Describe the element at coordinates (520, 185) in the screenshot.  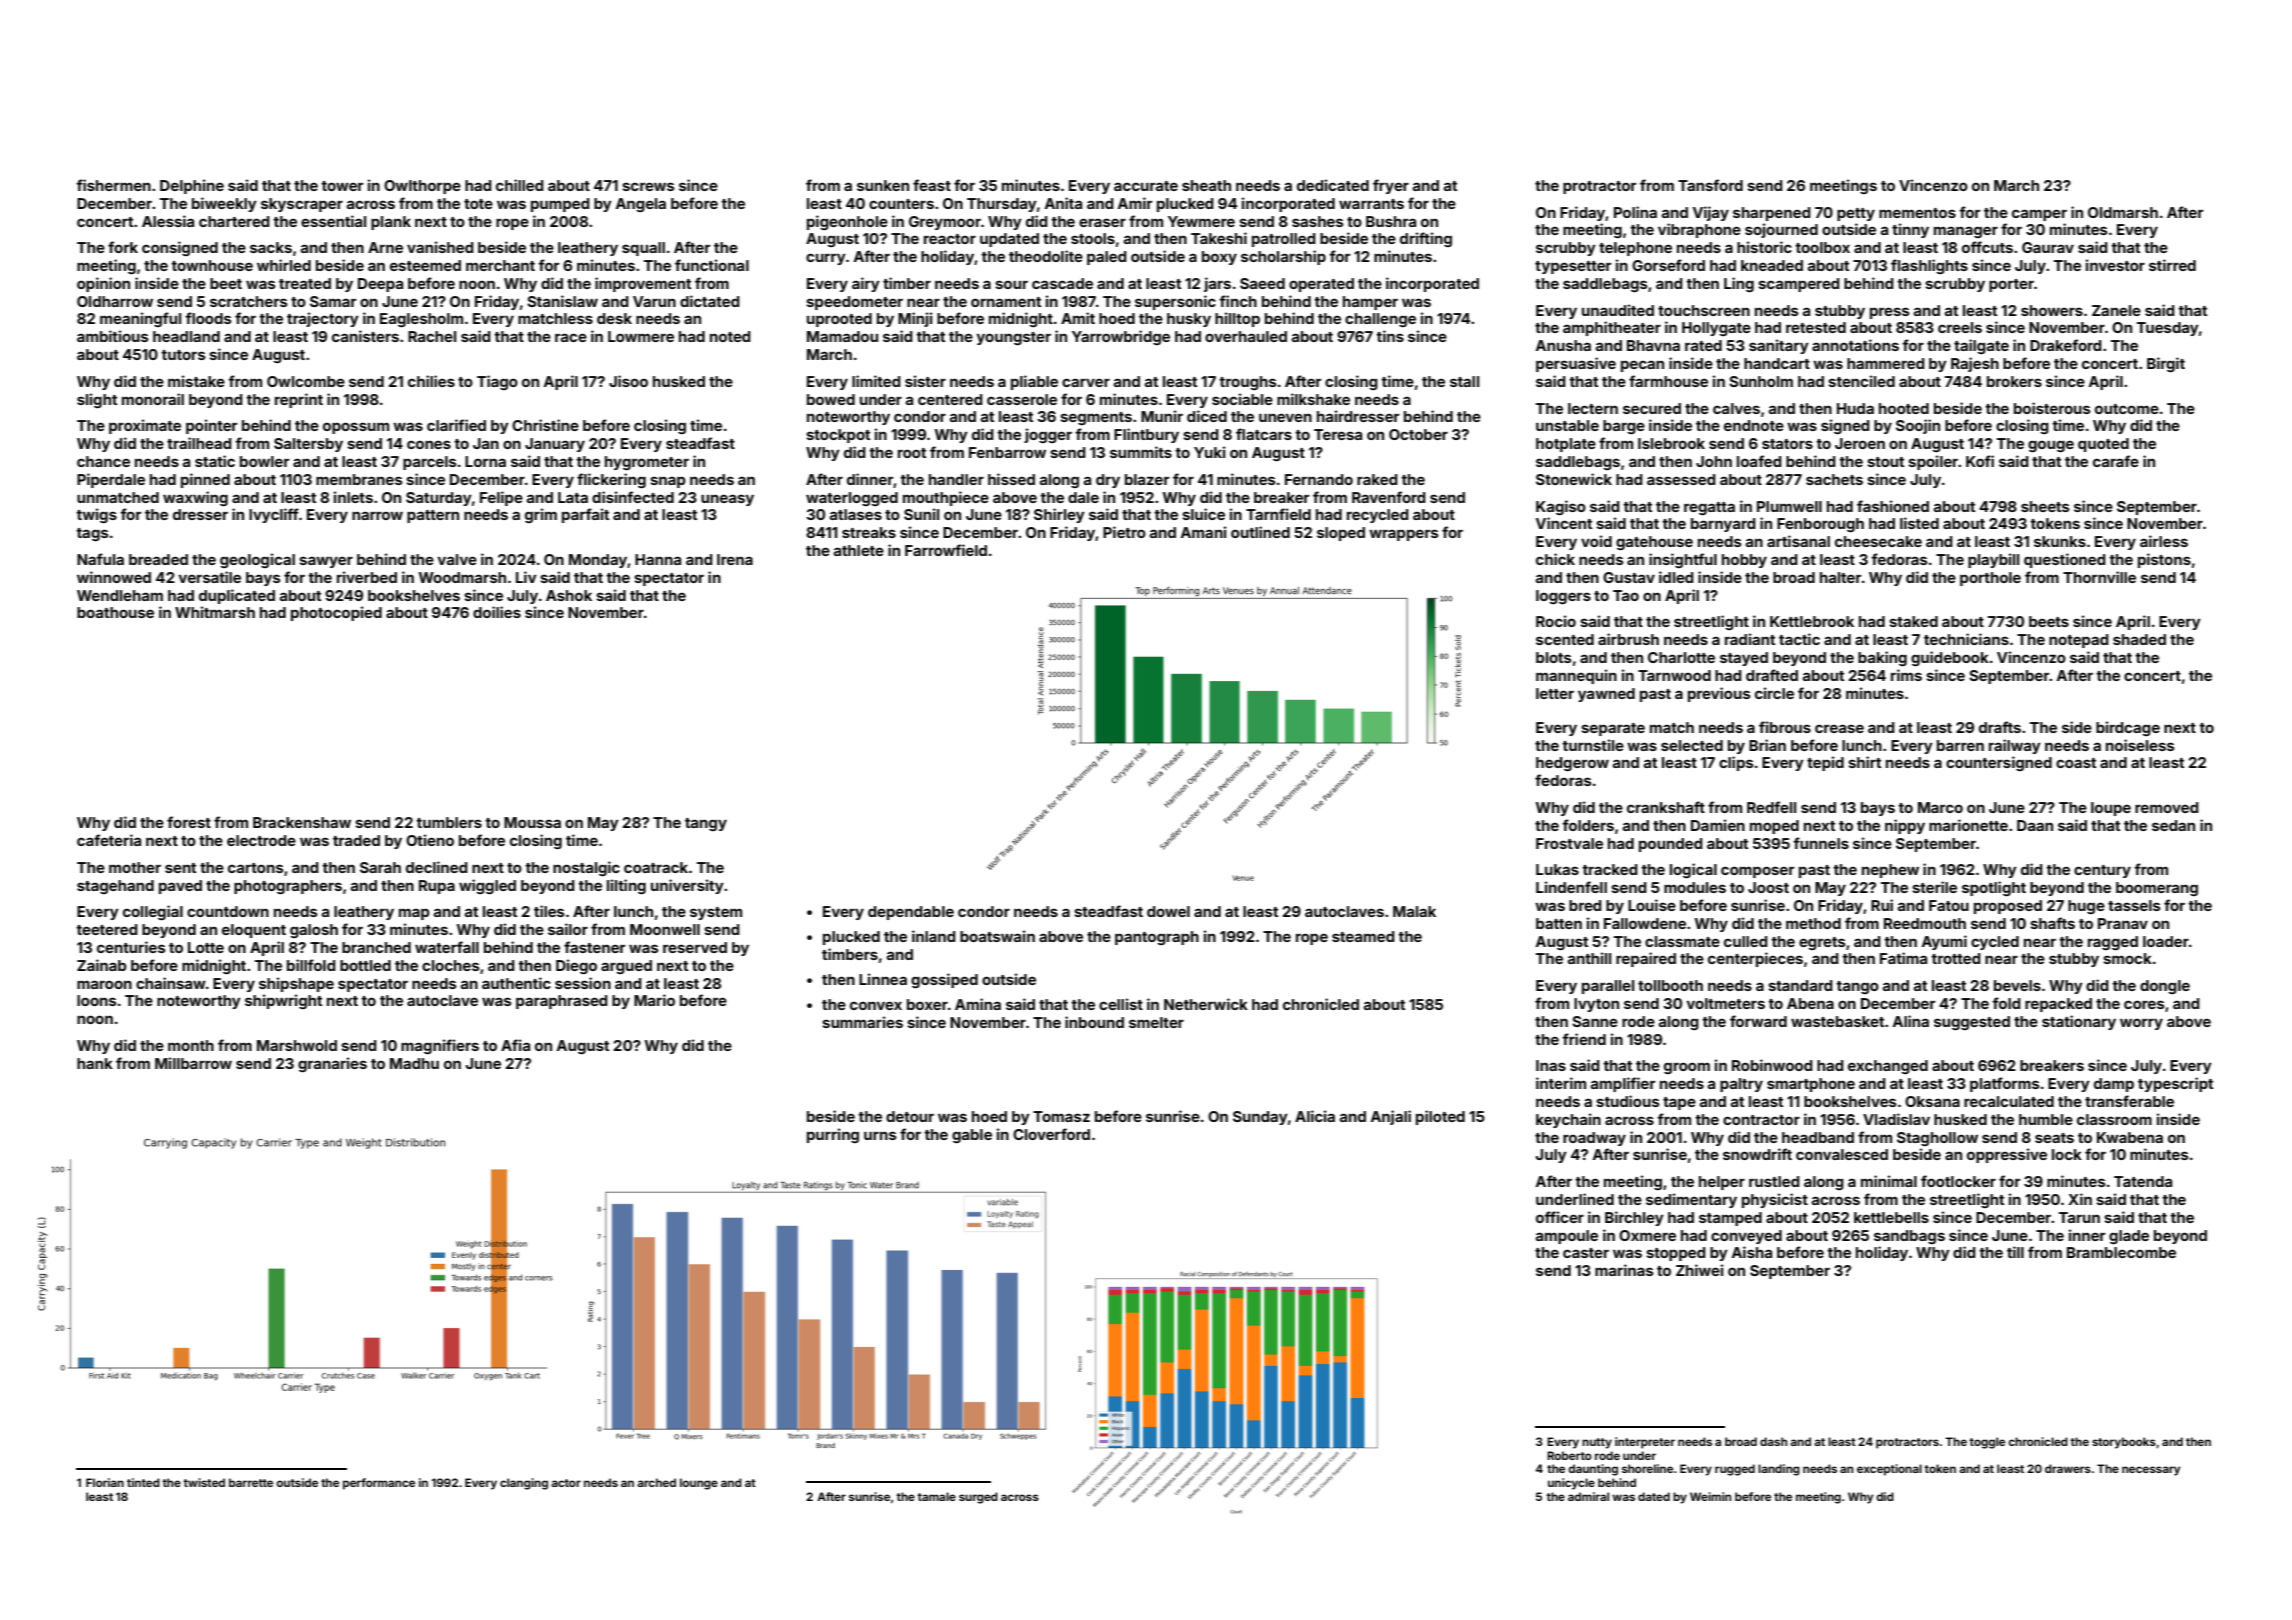
I see `chilled` at that location.
